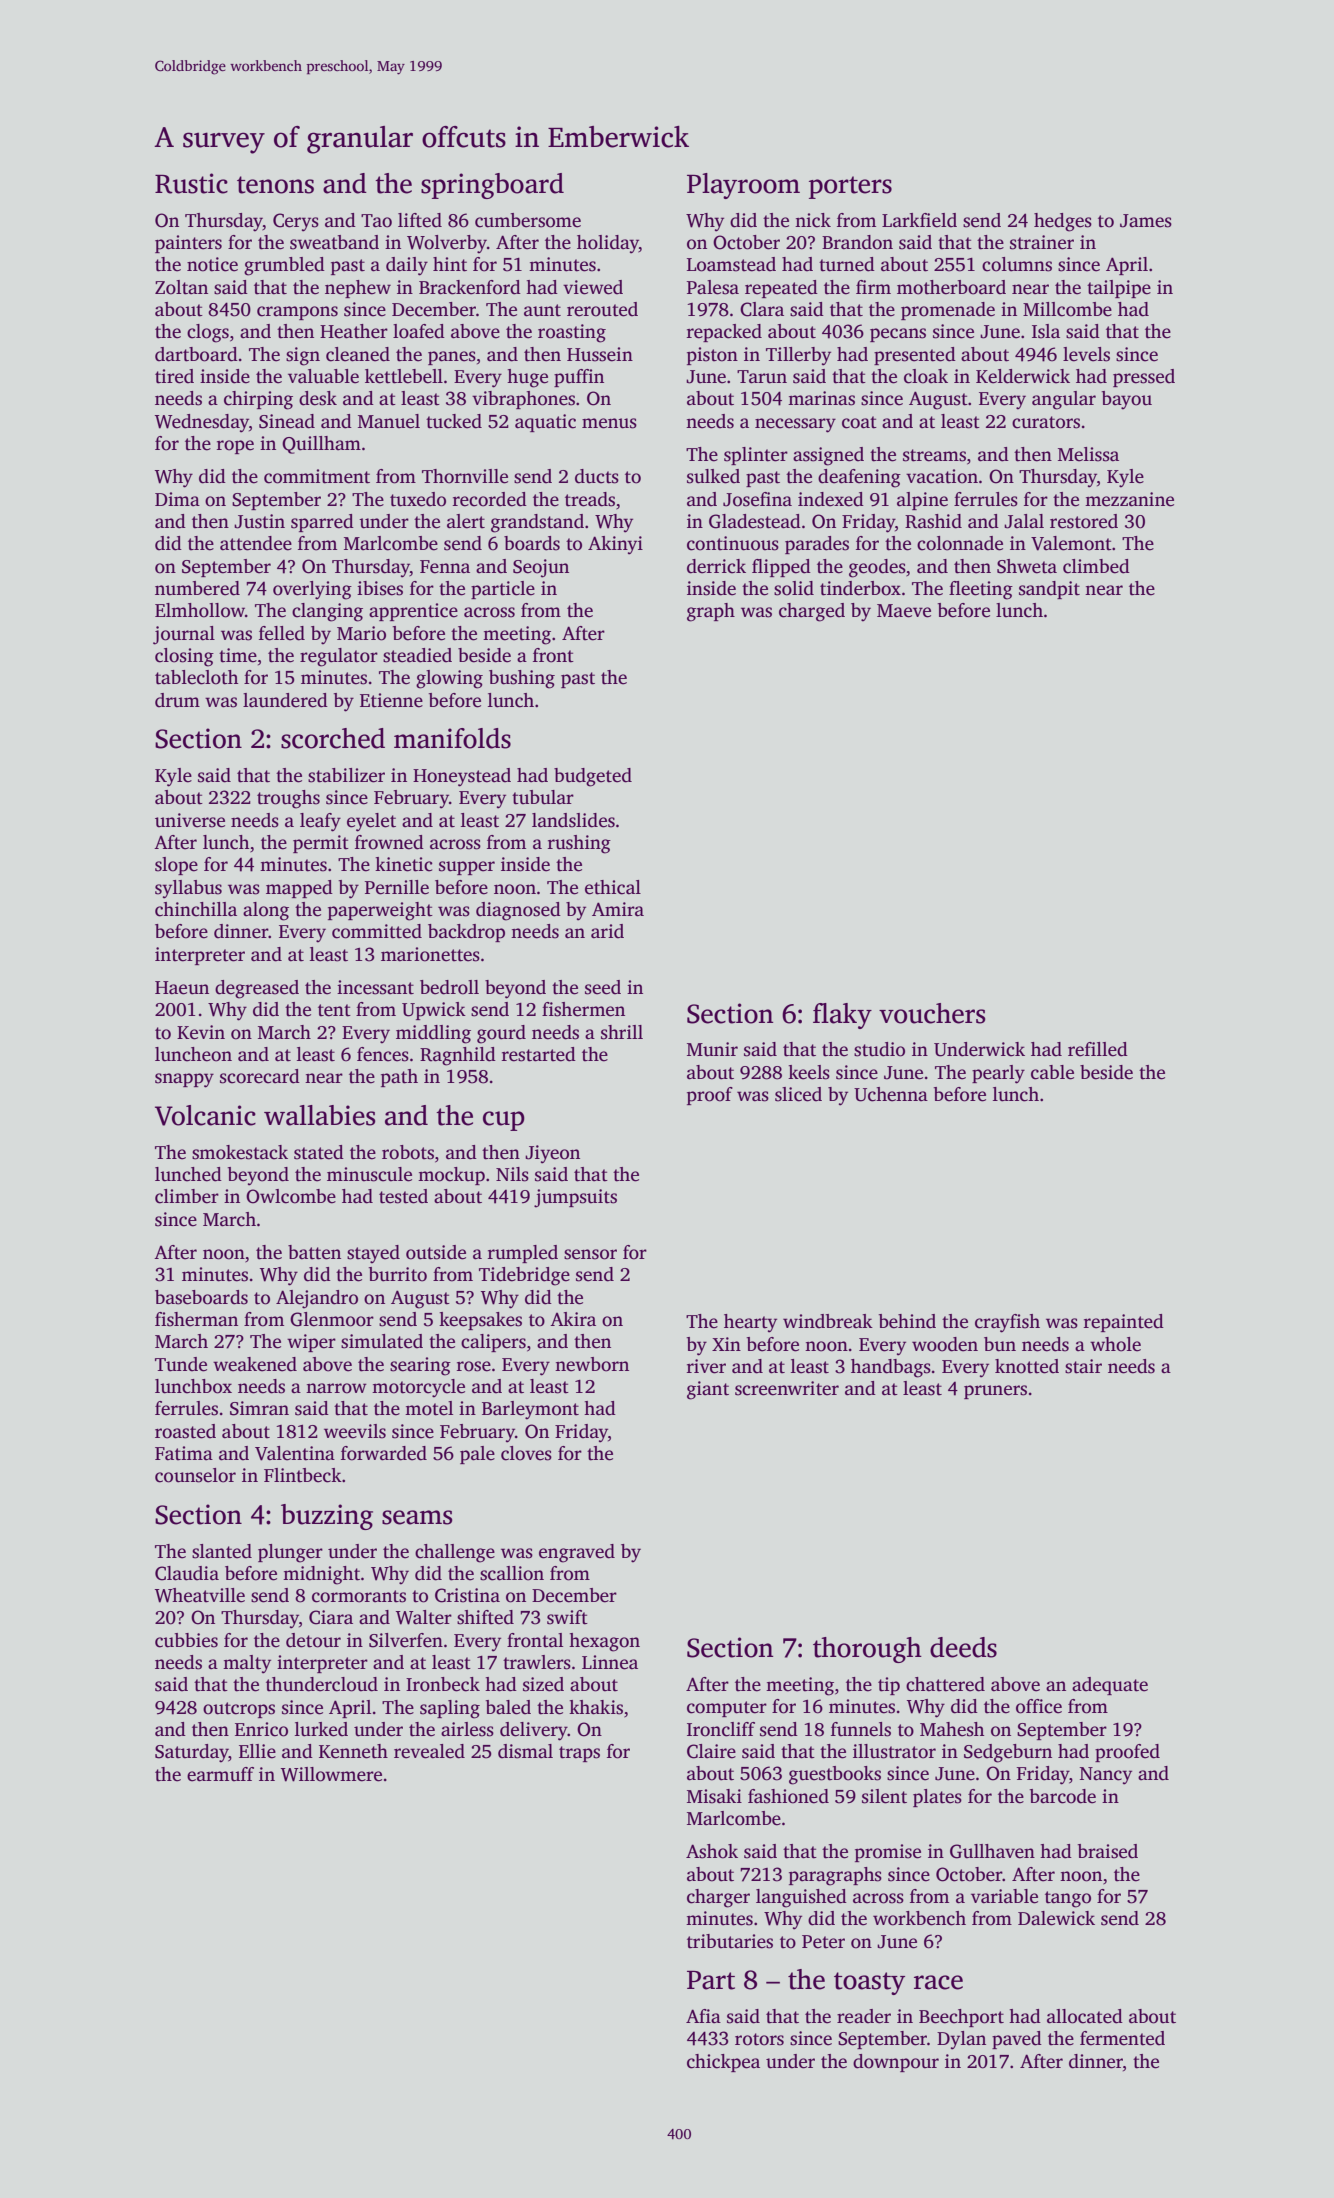 The height and width of the screenshot is (2198, 1334). Describe the element at coordinates (377, 931) in the screenshot. I see `committed` at that location.
